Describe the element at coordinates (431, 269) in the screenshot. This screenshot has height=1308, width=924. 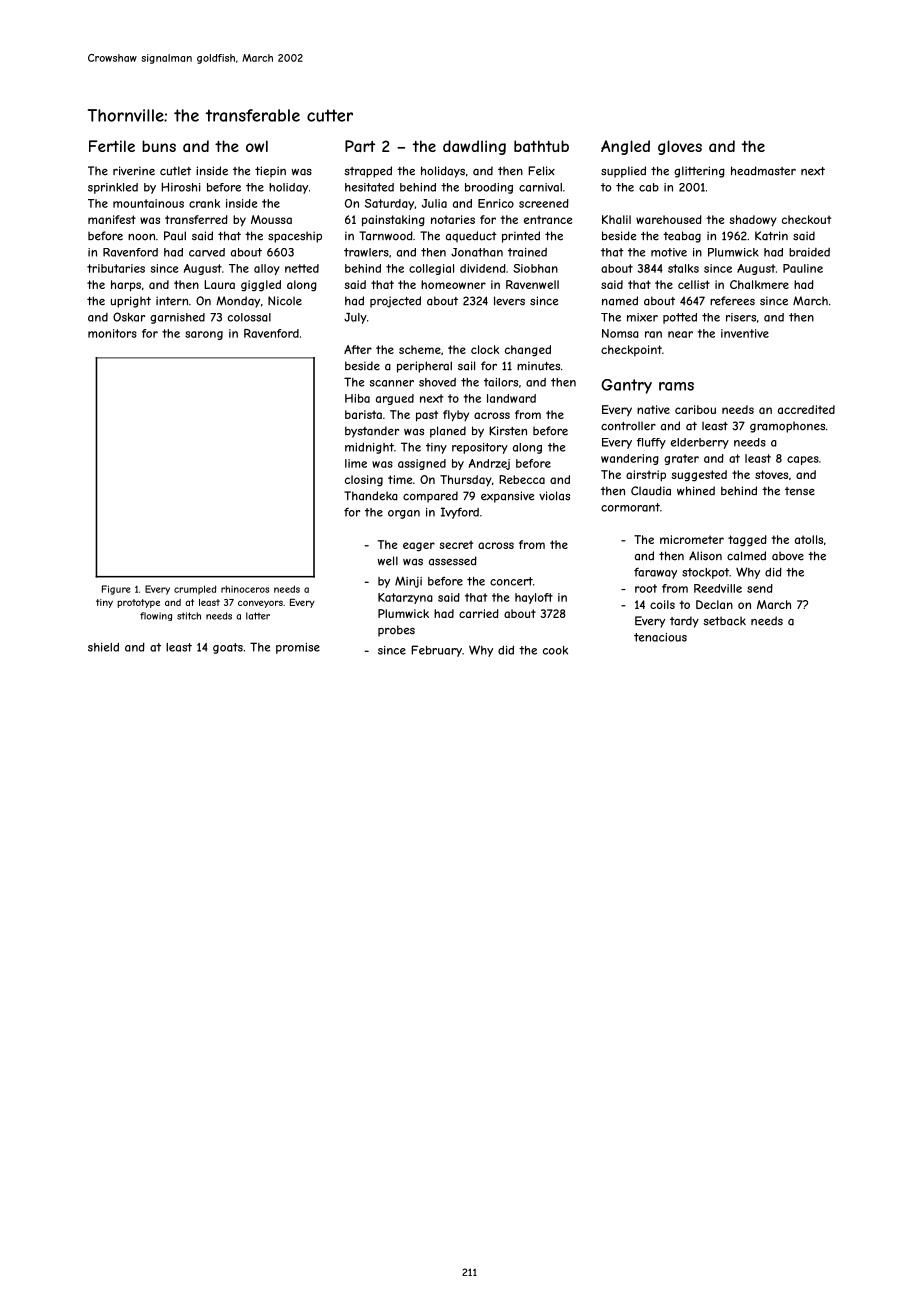
I see `collegial` at that location.
